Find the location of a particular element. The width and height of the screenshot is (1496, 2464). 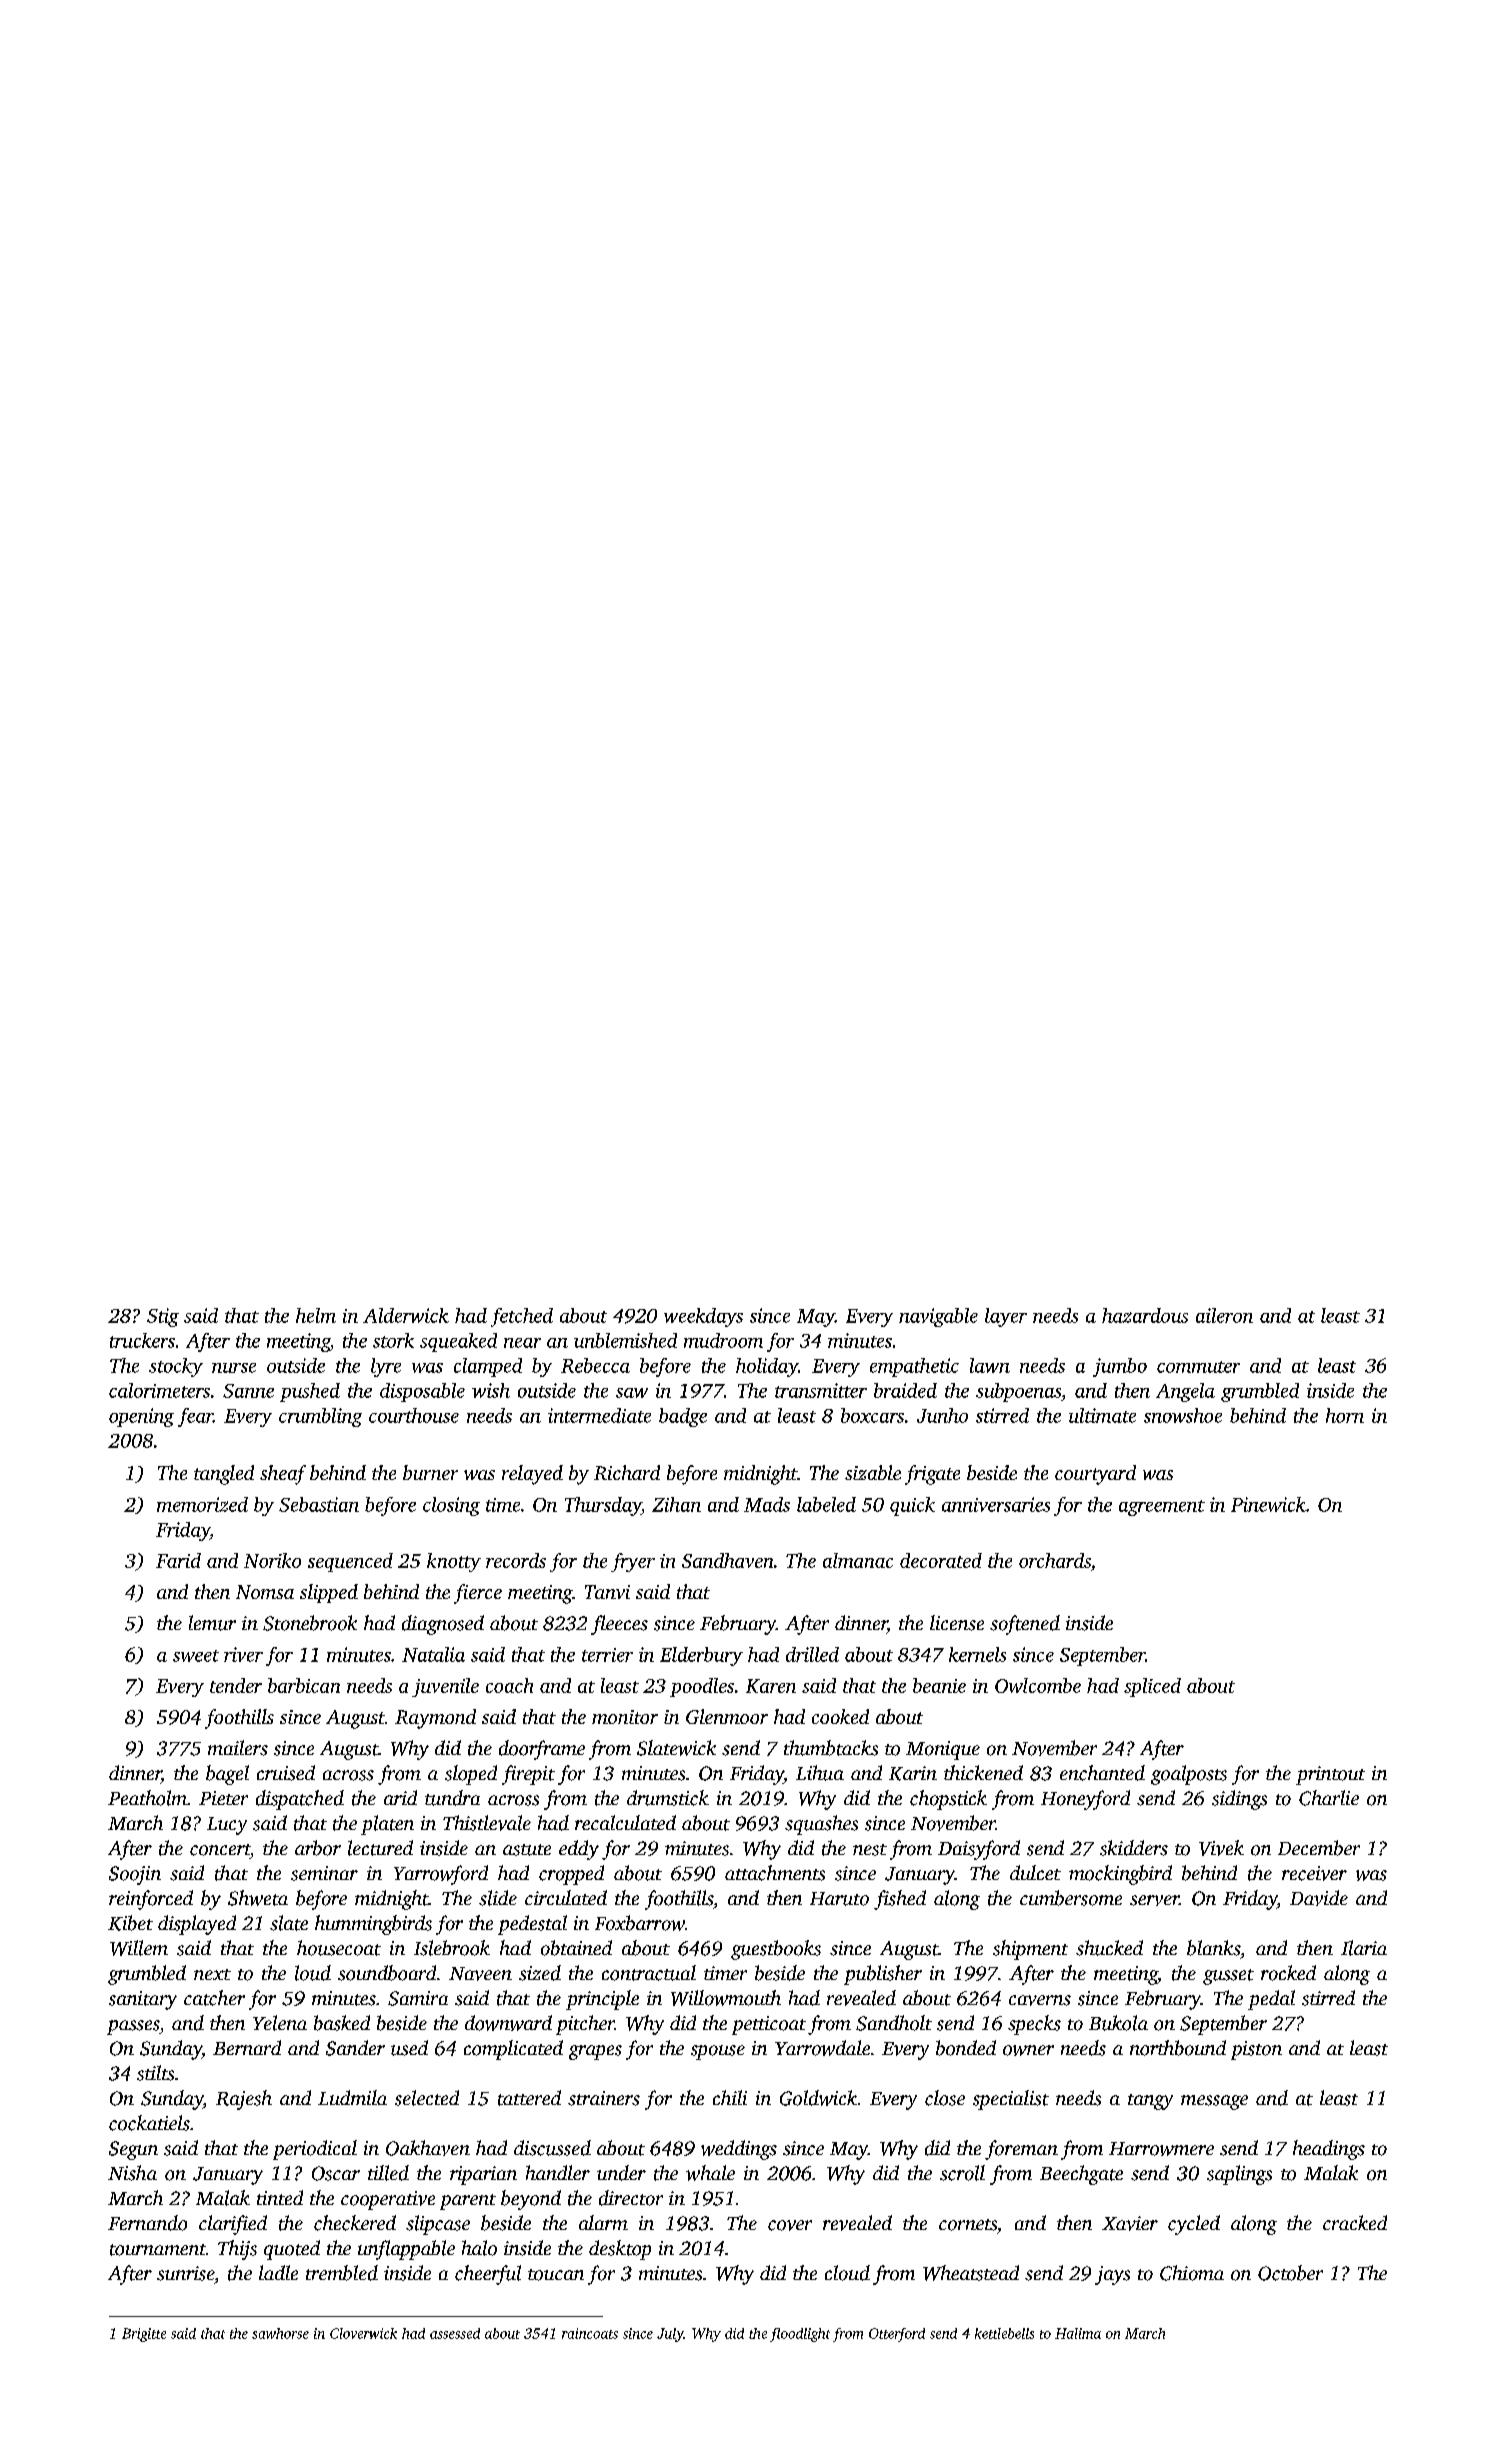

whale is located at coordinates (710, 2173).
